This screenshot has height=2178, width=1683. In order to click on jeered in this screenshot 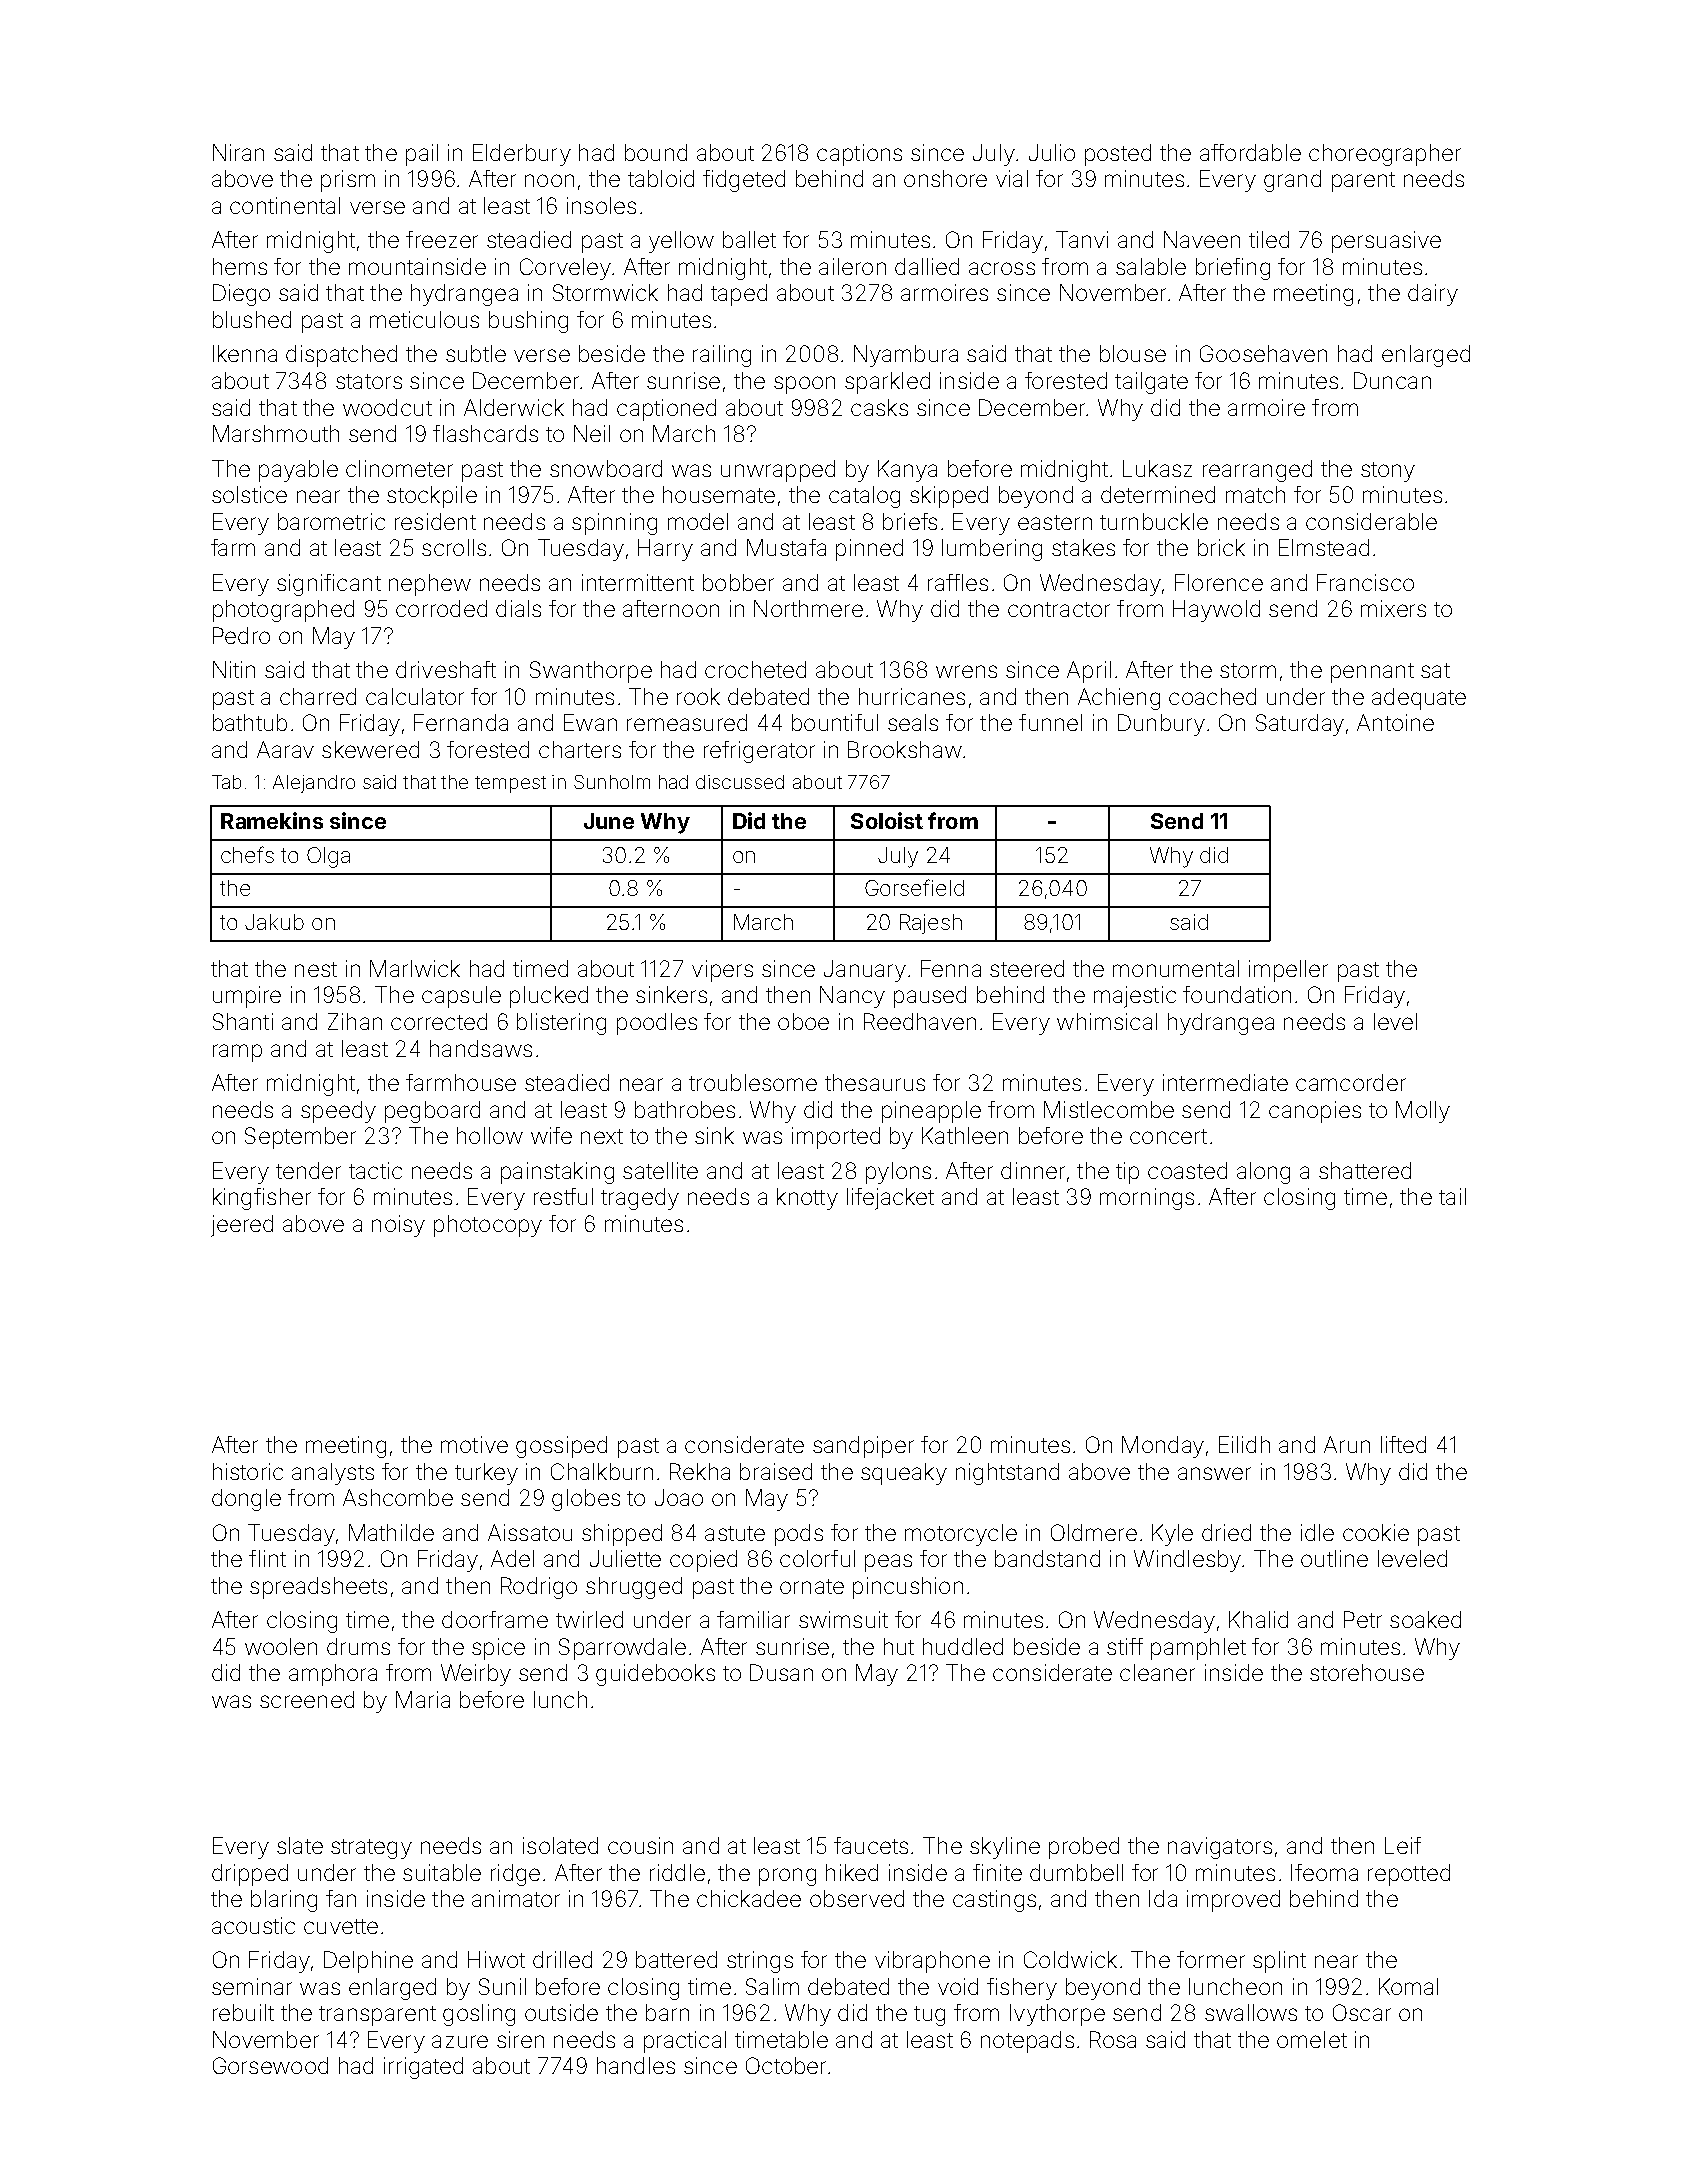, I will do `click(242, 1226)`.
